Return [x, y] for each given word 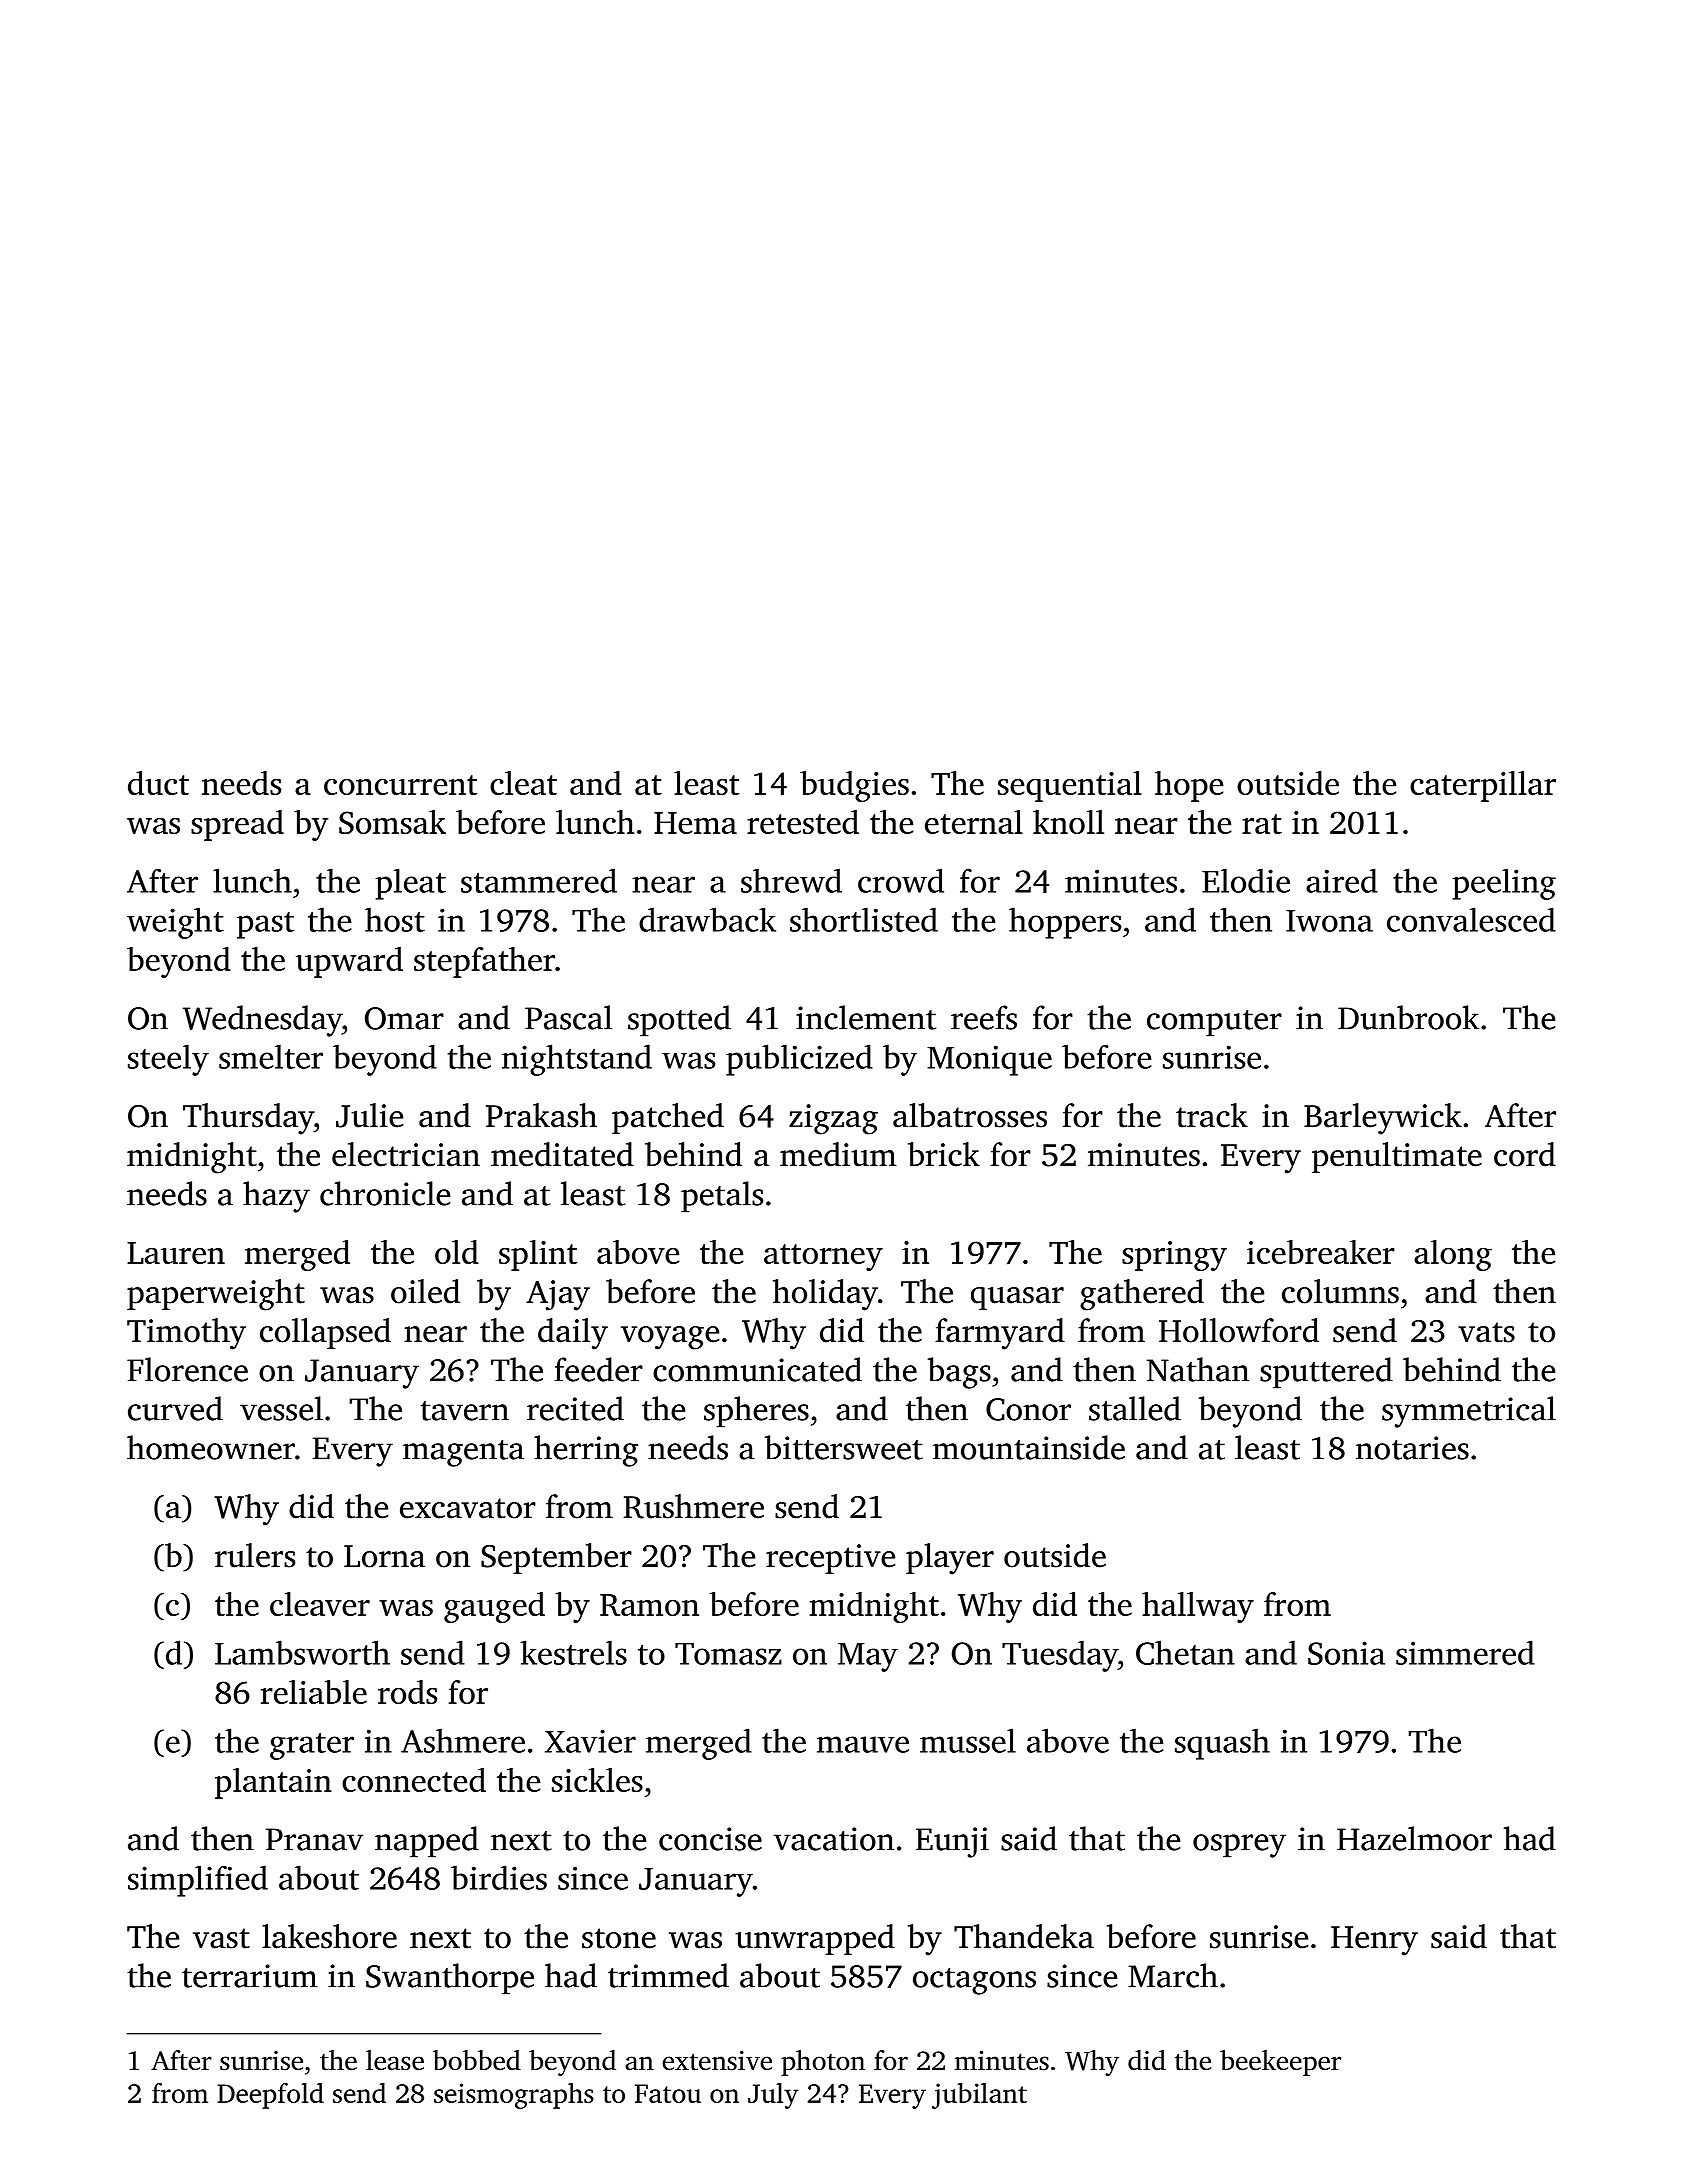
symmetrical [1469, 1412]
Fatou [668, 2093]
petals [722, 1197]
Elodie [1246, 880]
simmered [1465, 1652]
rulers [255, 1555]
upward [349, 962]
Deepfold [270, 2096]
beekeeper [1280, 2063]
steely [168, 1060]
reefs [984, 1017]
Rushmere [694, 1506]
